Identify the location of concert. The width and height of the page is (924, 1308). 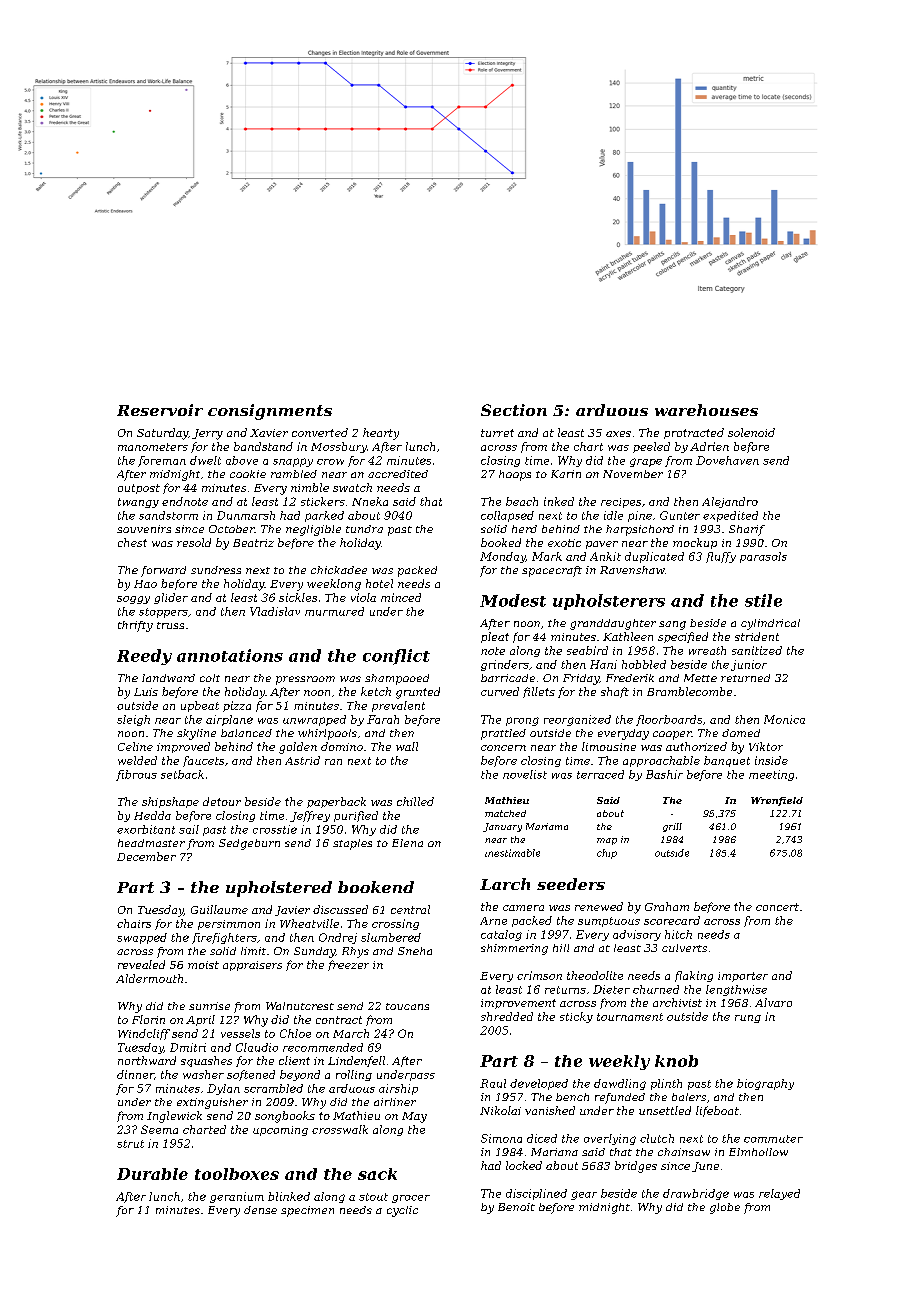
(777, 907).
